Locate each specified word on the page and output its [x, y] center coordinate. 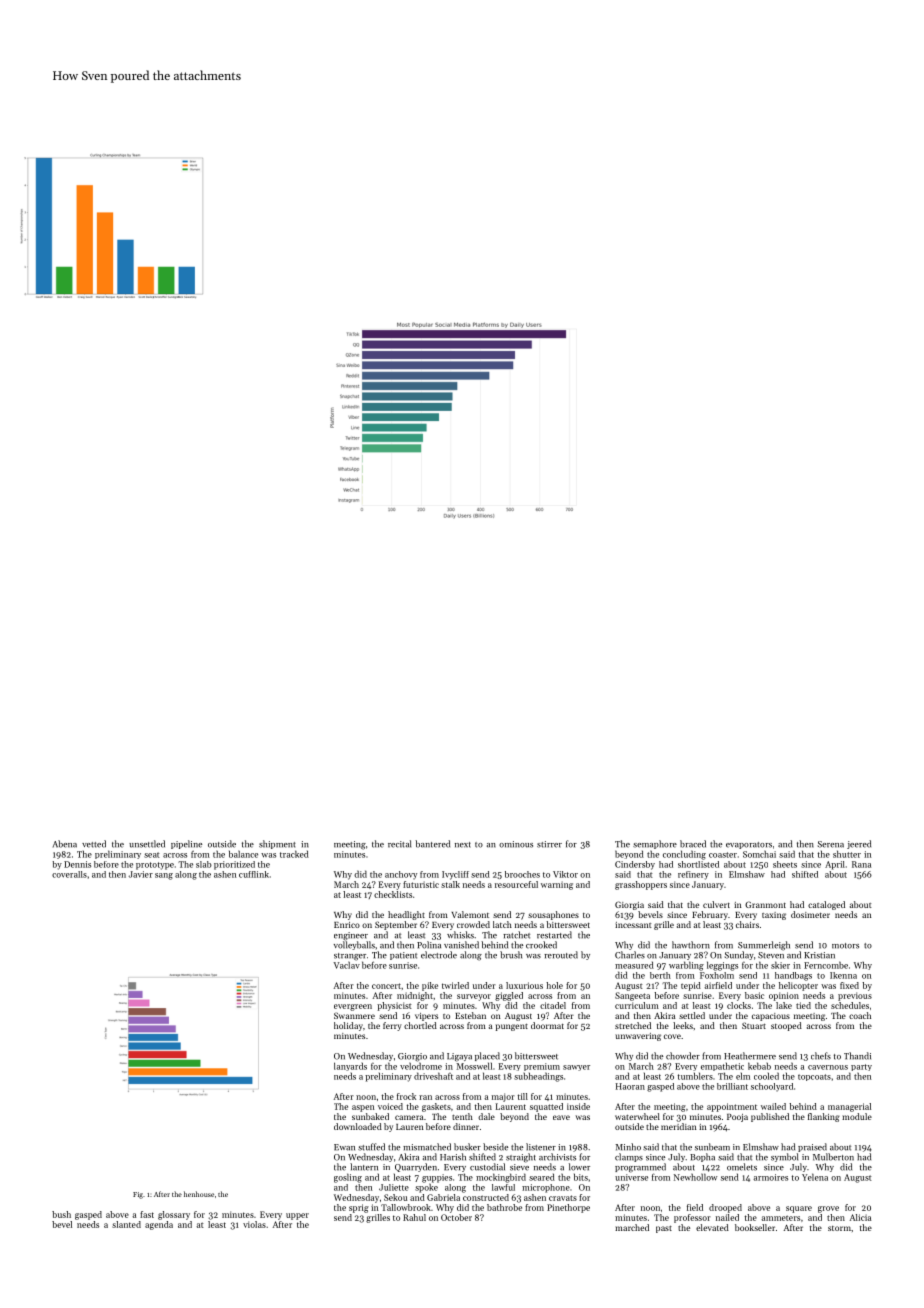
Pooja [737, 1118]
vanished [461, 945]
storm [839, 1228]
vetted [94, 844]
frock [406, 1096]
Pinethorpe [568, 1208]
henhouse [199, 1194]
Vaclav [346, 965]
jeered [859, 844]
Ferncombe [826, 965]
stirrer [549, 844]
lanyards [350, 1066]
